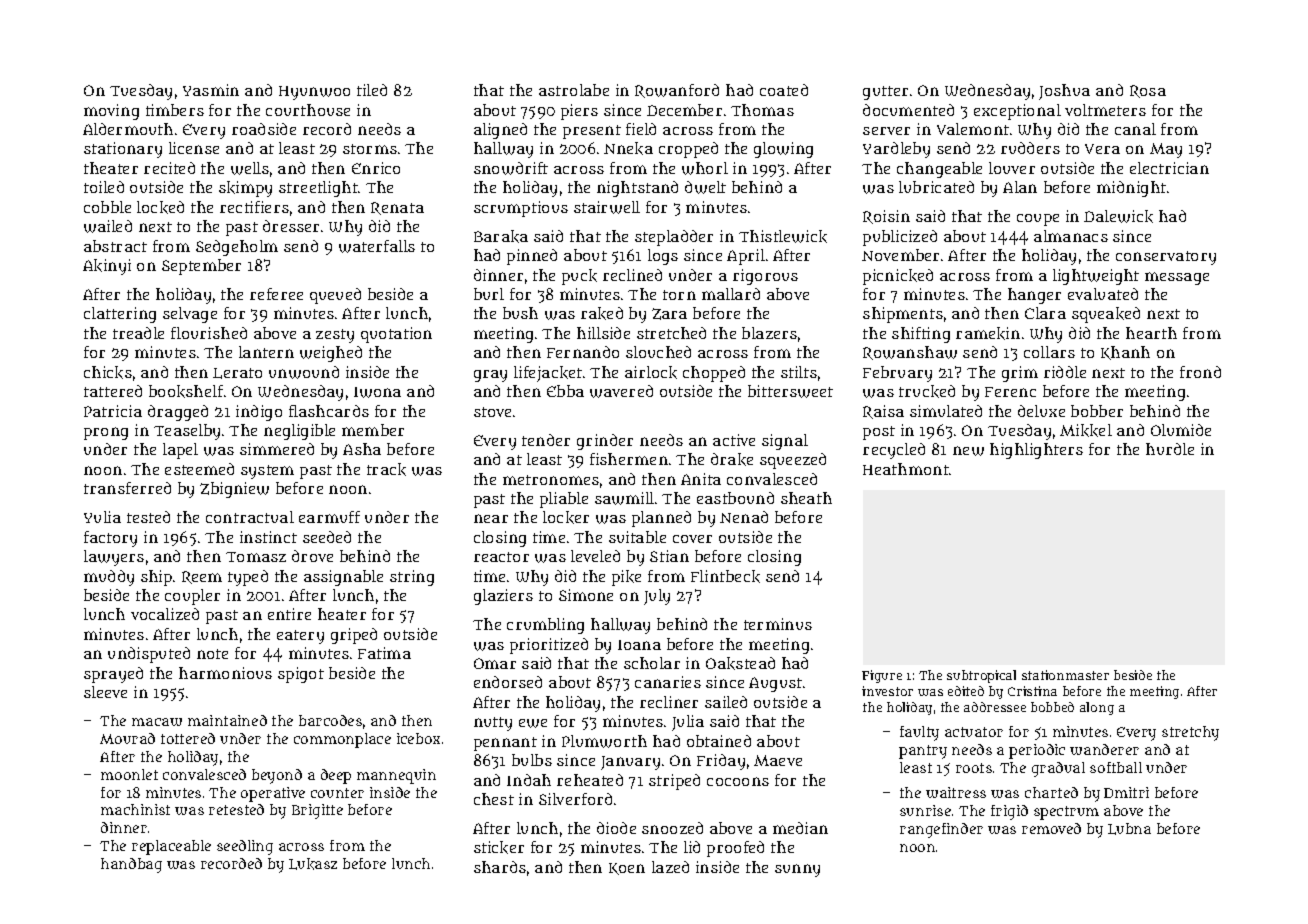 This document has width=1308, height=924. I want to click on Thomas, so click(762, 110).
